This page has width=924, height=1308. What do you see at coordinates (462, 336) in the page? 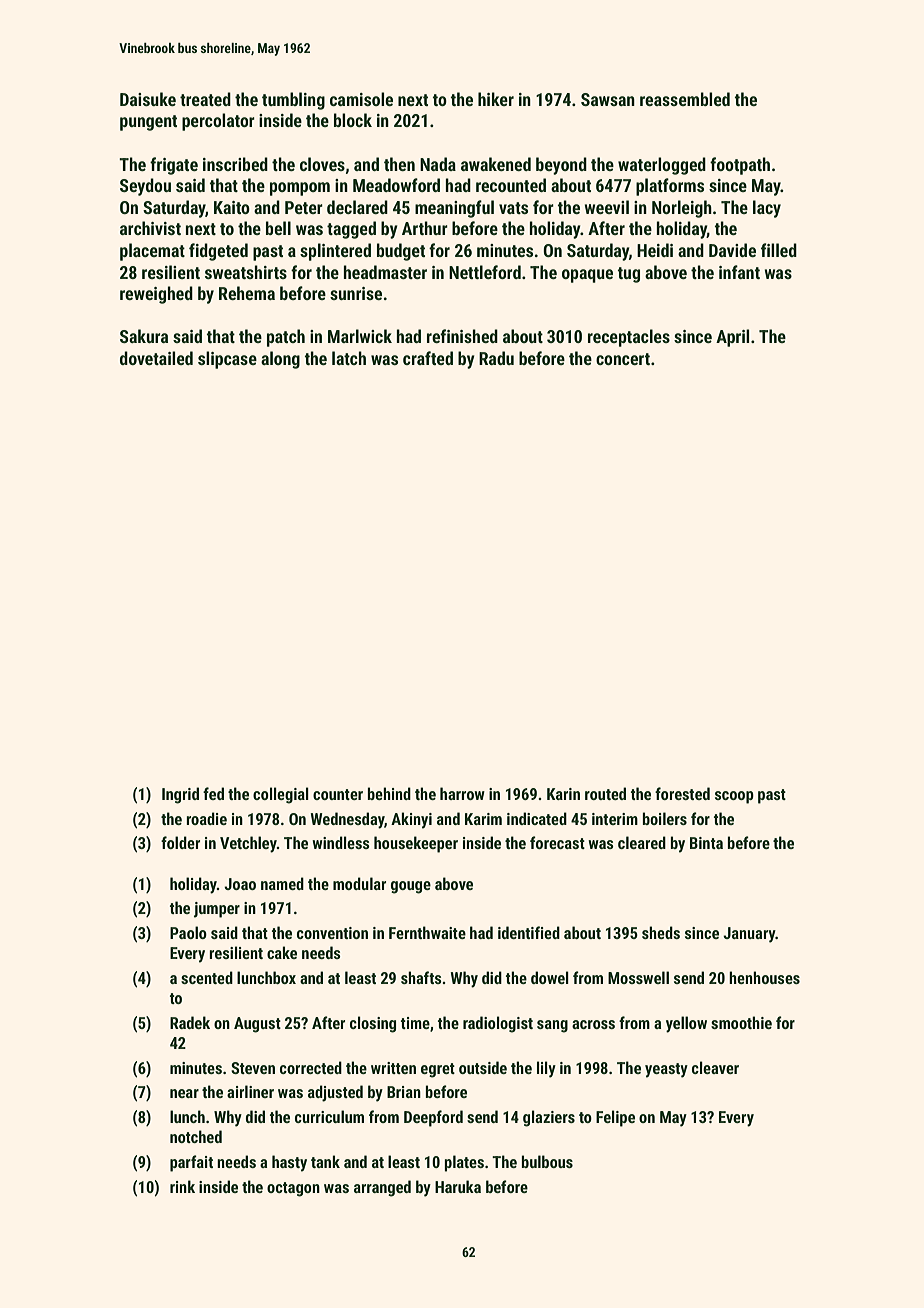
I see `refinished` at bounding box center [462, 336].
